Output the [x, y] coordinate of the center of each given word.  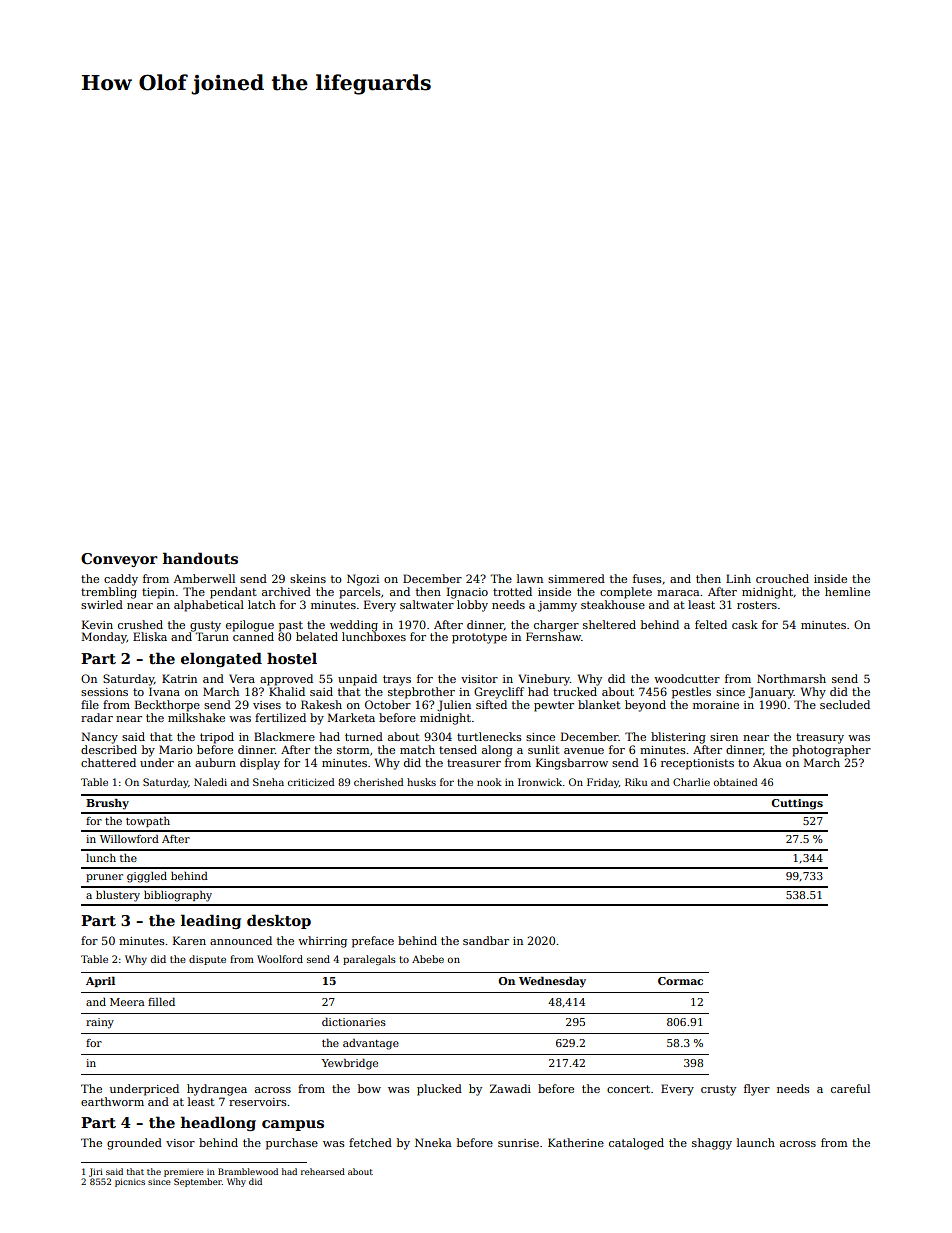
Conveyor [119, 560]
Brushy [107, 804]
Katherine [576, 1142]
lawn [530, 578]
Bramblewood [248, 1171]
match [417, 749]
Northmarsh [791, 678]
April [100, 982]
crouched [782, 578]
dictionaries [354, 1022]
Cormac [680, 981]
